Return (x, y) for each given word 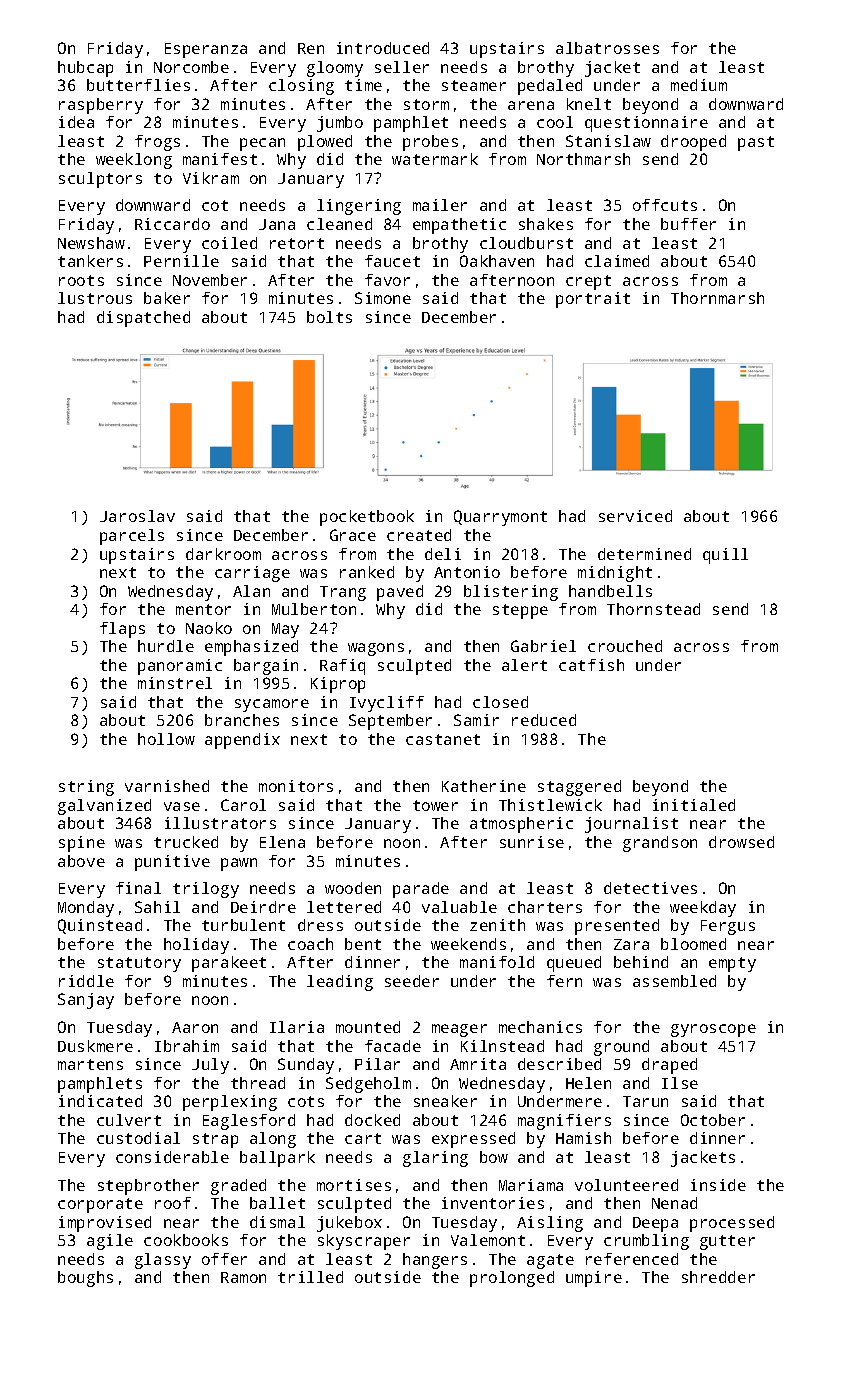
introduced (383, 48)
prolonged (512, 1279)
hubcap (85, 69)
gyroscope (713, 1030)
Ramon (243, 1277)
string (86, 788)
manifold (497, 962)
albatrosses (607, 48)
